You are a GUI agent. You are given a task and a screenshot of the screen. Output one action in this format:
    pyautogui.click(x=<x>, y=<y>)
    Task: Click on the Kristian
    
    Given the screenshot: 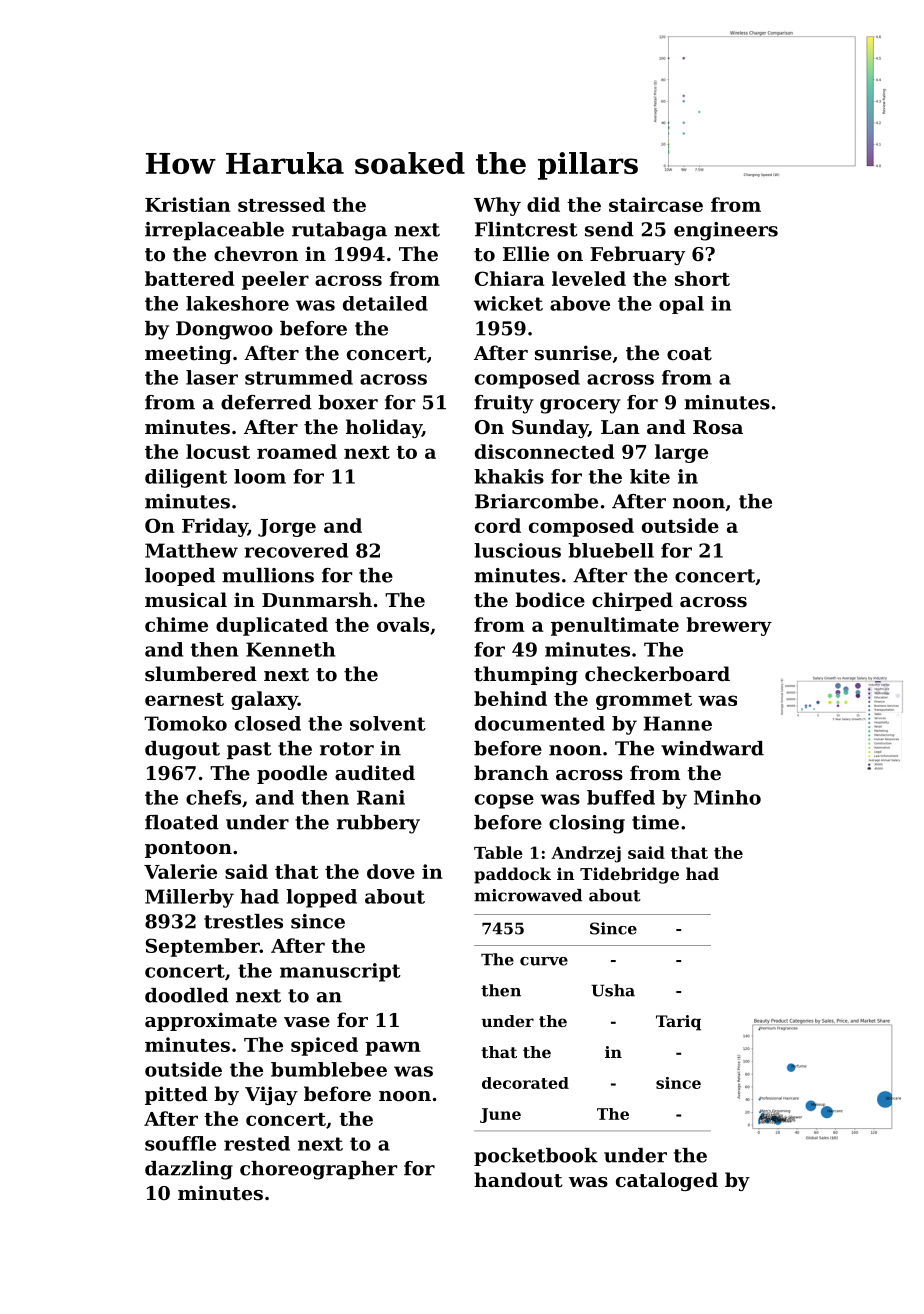 What is the action you would take?
    pyautogui.click(x=188, y=204)
